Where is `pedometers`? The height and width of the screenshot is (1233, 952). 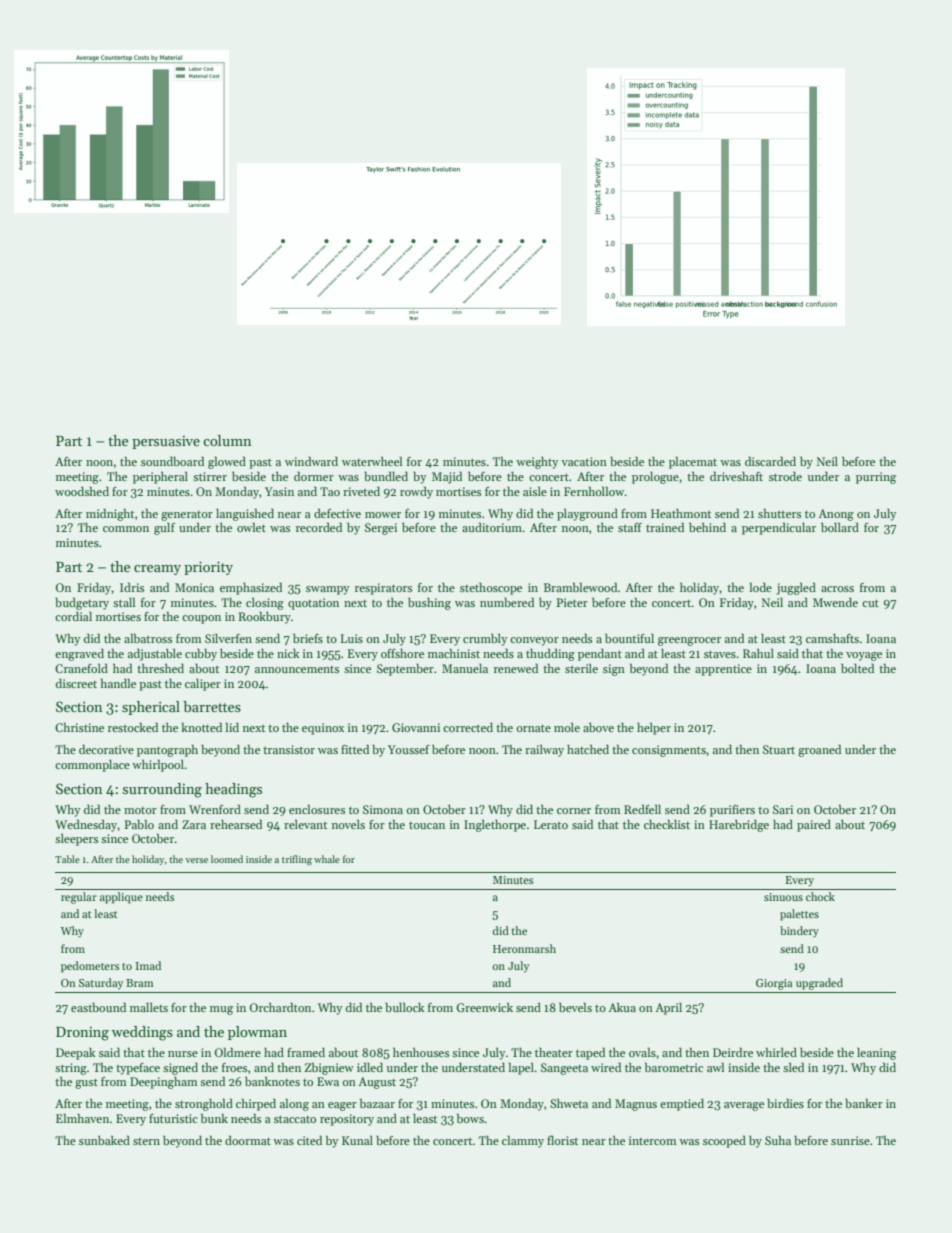
pedometers is located at coordinates (90, 967).
